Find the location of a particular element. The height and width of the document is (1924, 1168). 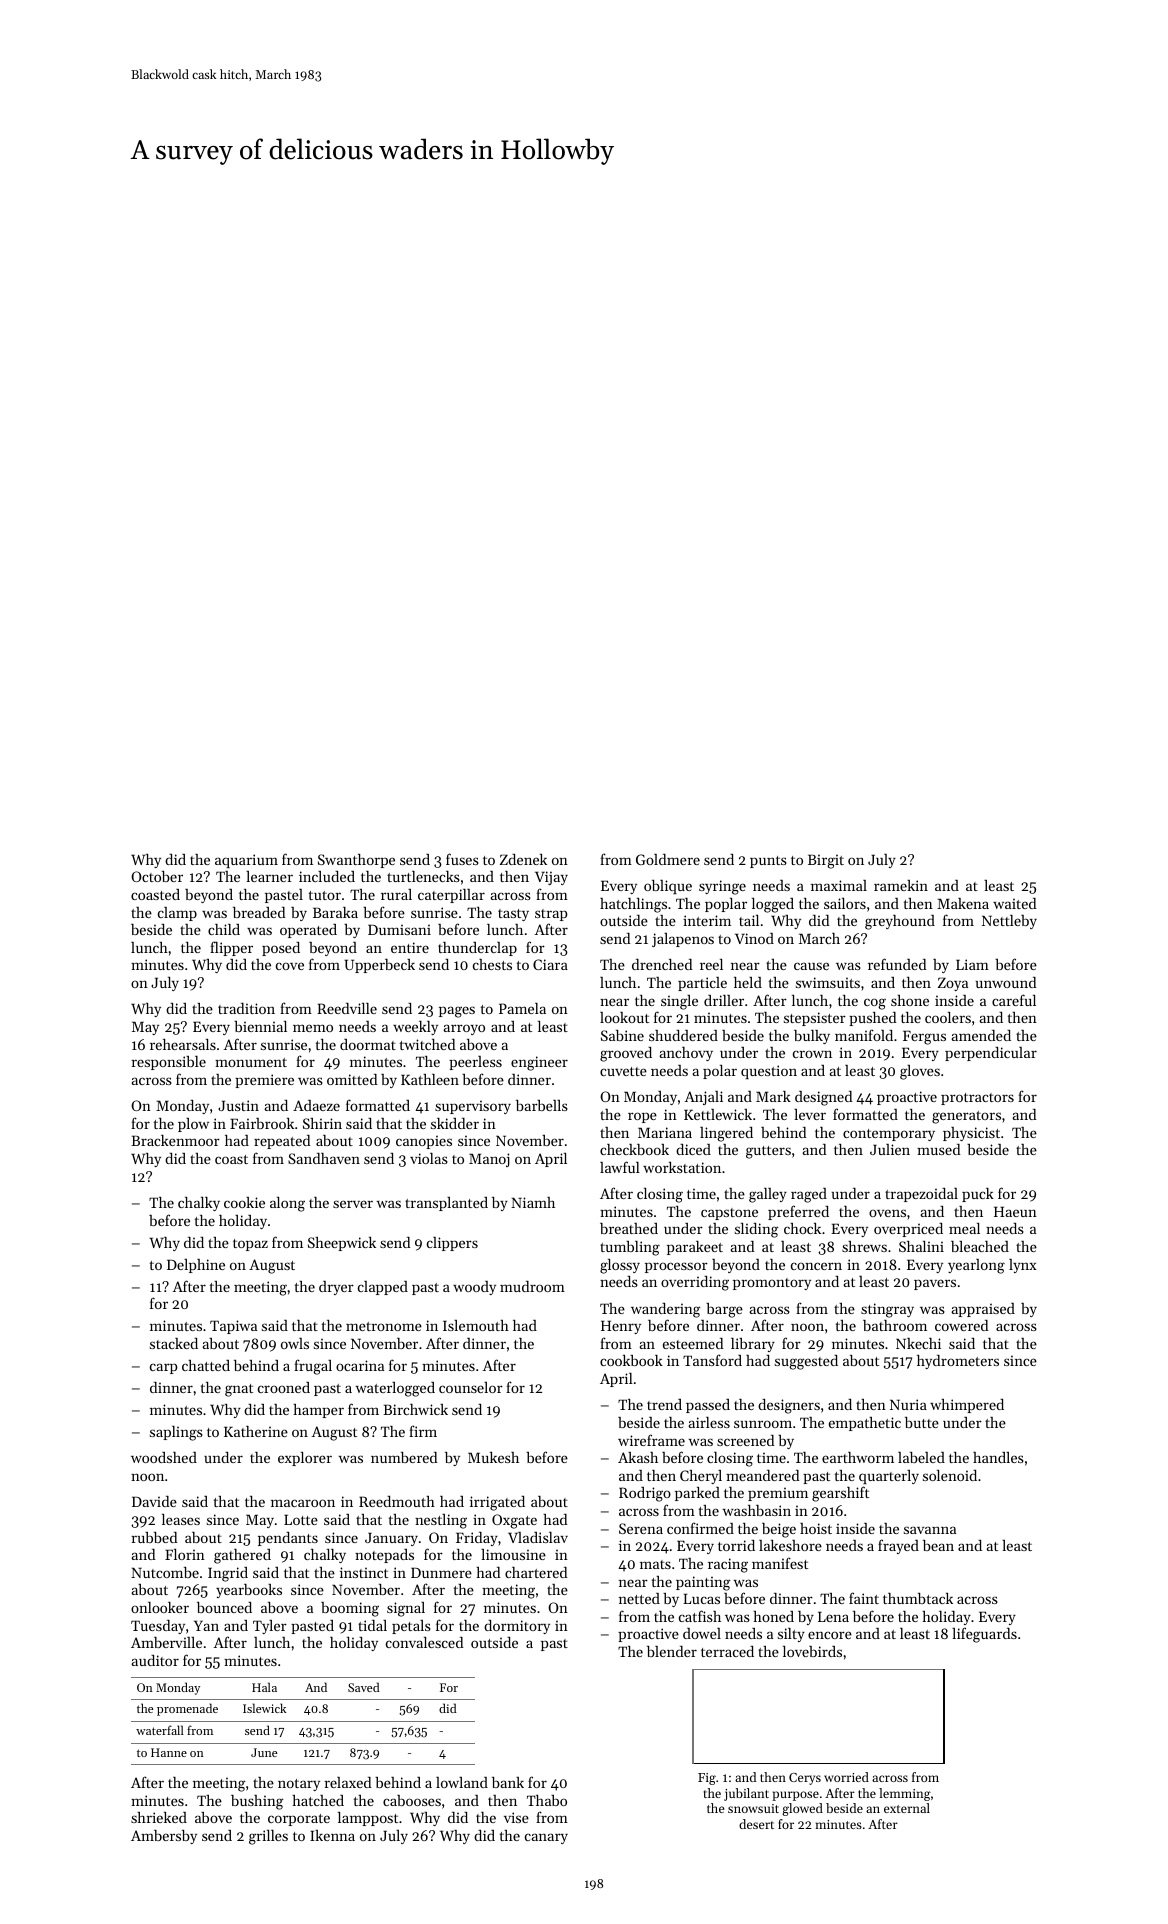

rehearsals is located at coordinates (183, 1044).
